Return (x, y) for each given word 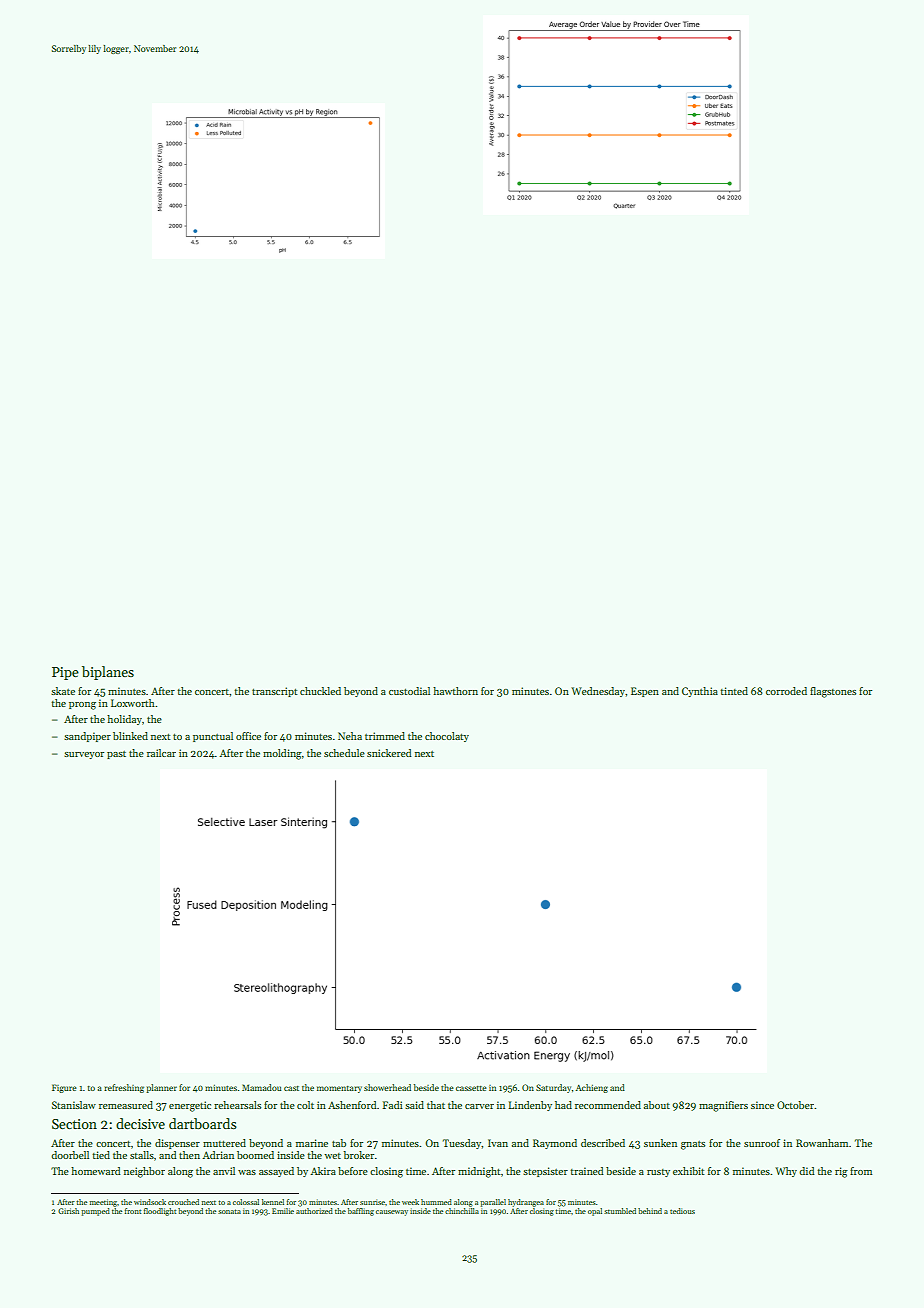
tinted (734, 691)
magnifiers (723, 1106)
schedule (344, 753)
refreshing (124, 1088)
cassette (471, 1088)
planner (161, 1088)
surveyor (84, 755)
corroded (786, 691)
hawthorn (455, 691)
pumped (95, 1212)
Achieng (592, 1088)
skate (63, 691)
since (762, 1105)
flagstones (833, 692)
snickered (389, 753)
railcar (161, 753)
